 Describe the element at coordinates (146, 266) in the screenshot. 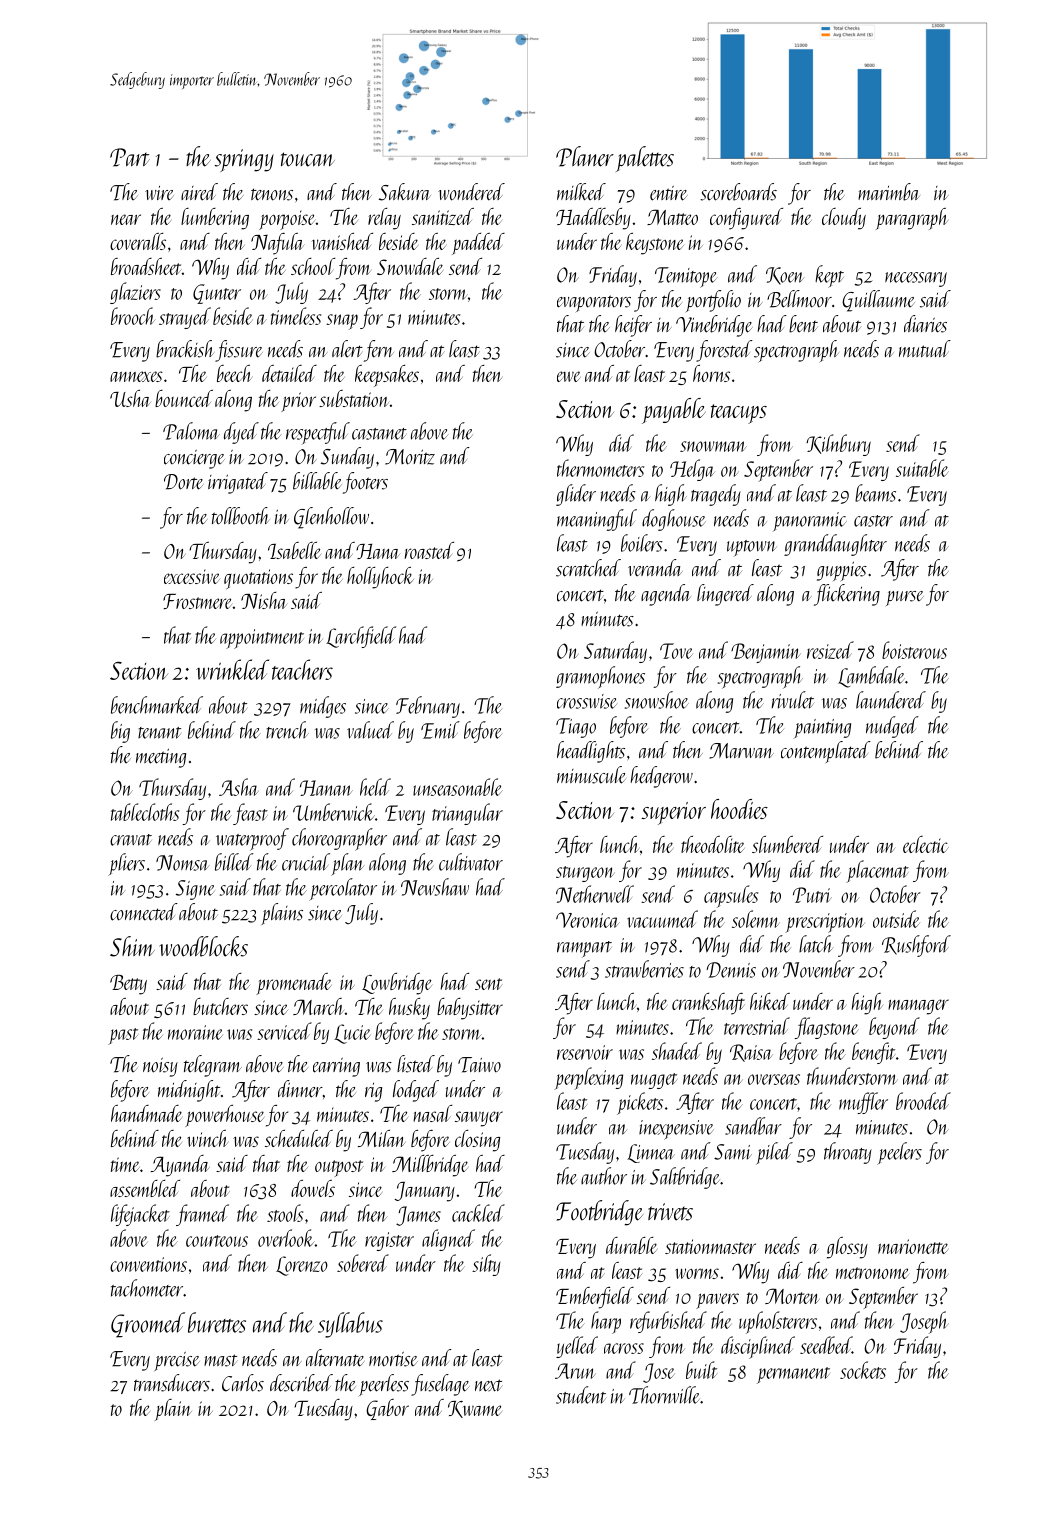

I see `broadsheet` at that location.
